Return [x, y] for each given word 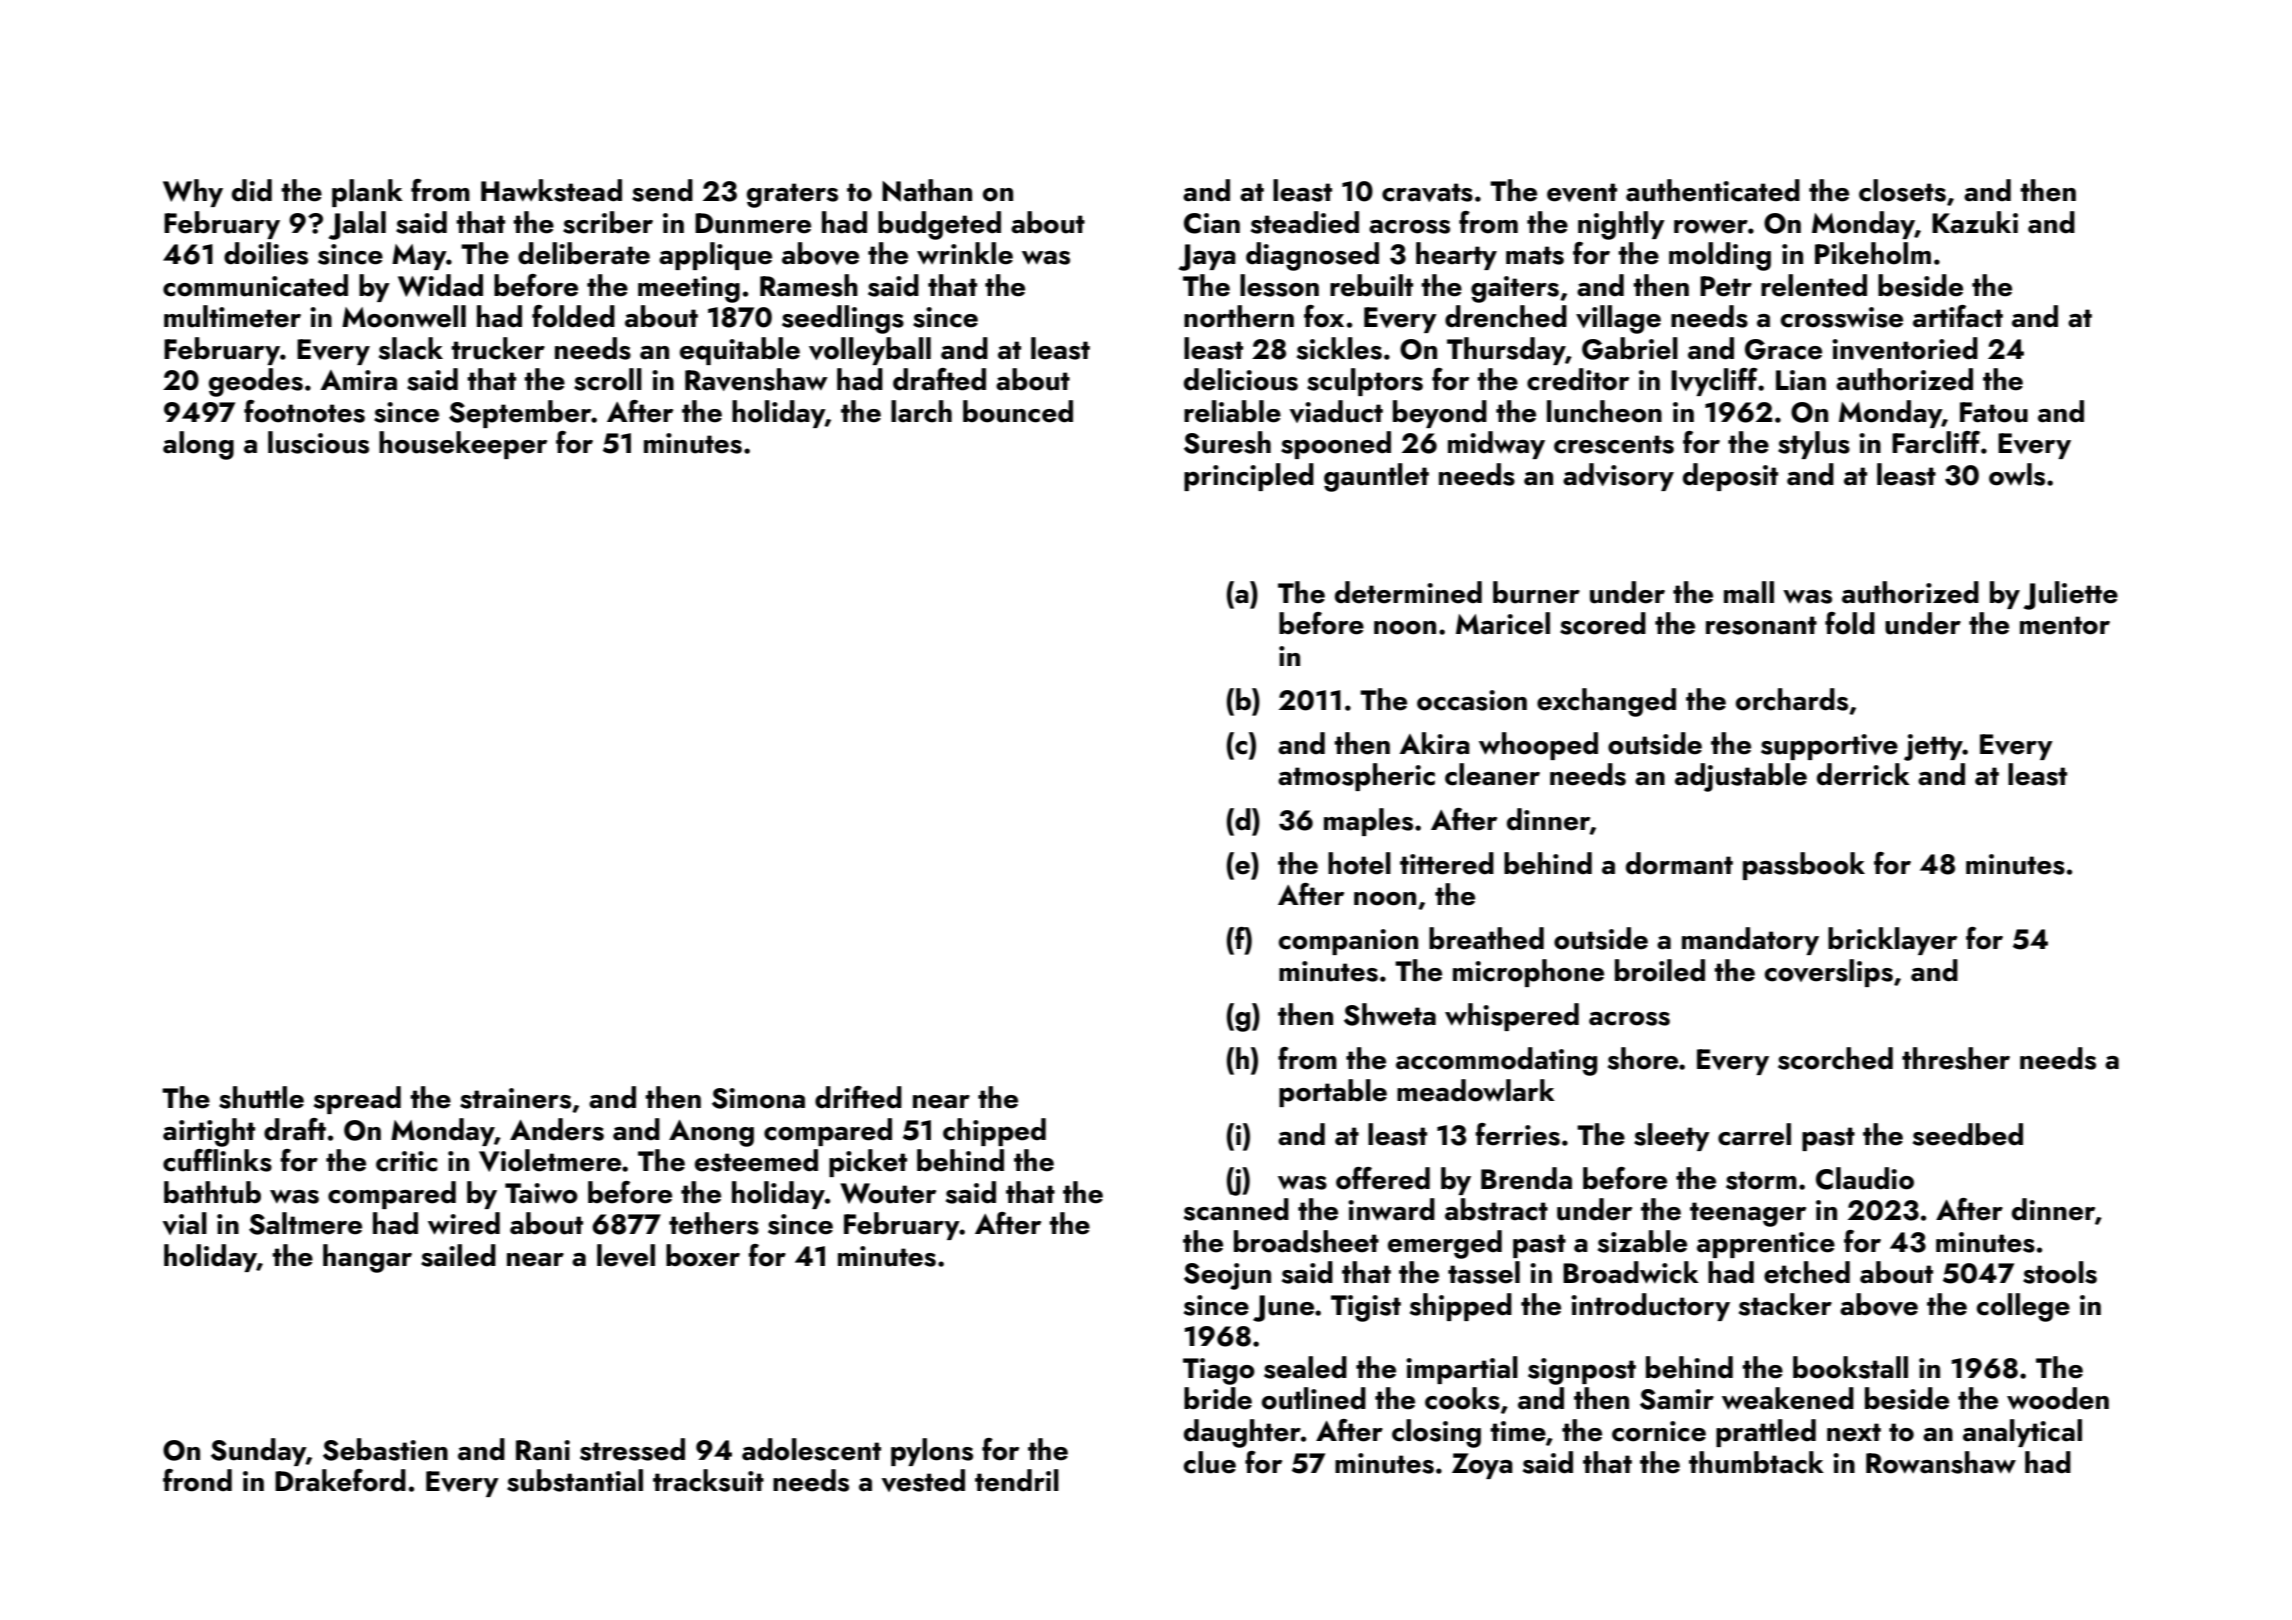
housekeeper [463, 445]
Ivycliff [1714, 382]
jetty [1933, 747]
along [198, 445]
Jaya [1207, 257]
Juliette [2070, 595]
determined [1408, 592]
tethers [714, 1223]
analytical [2022, 1433]
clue [1210, 1462]
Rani [543, 1450]
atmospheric [1356, 777]
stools [2060, 1272]
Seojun [1227, 1276]
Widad [440, 285]
